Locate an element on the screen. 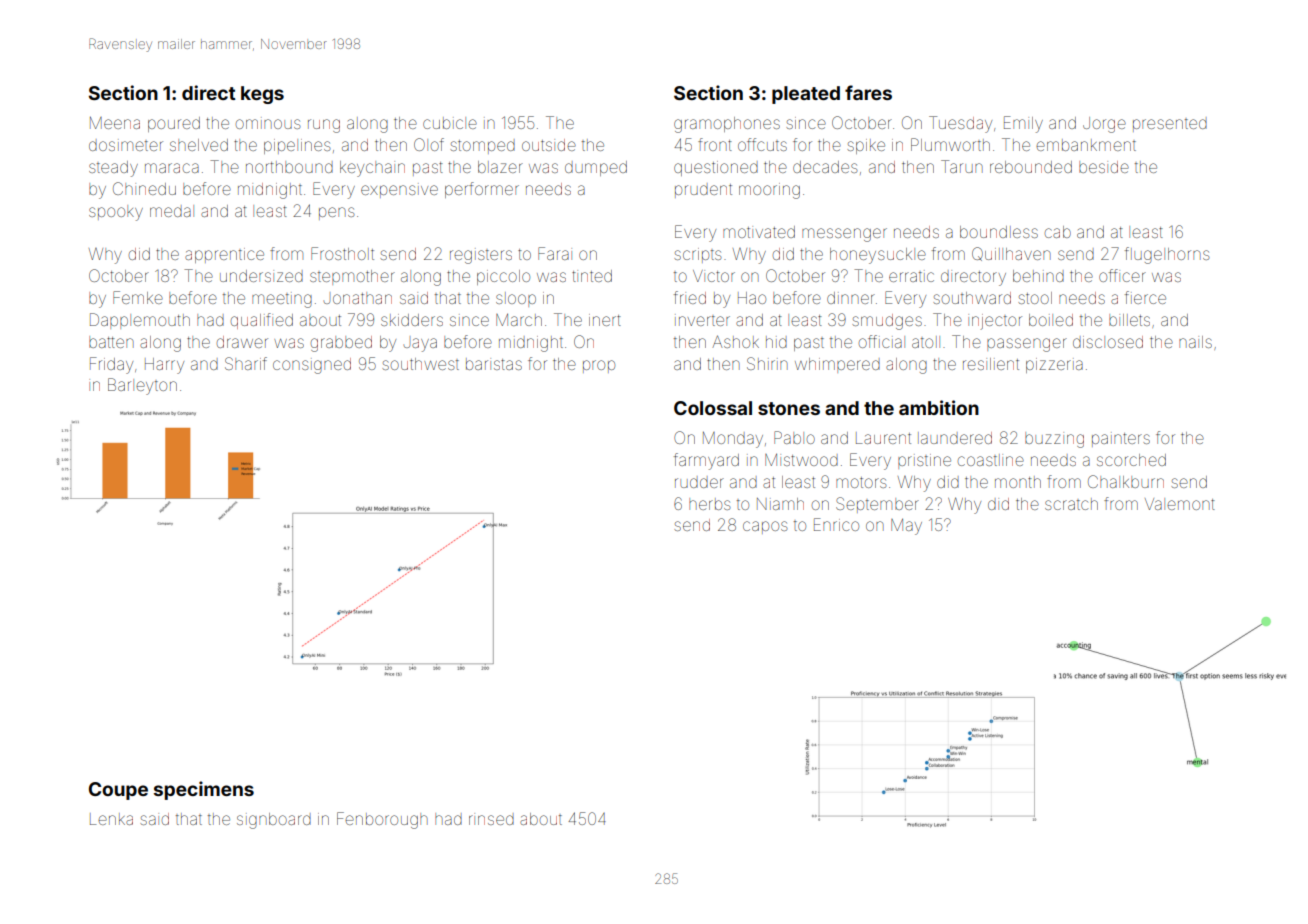 This screenshot has width=1308, height=924. Enrico is located at coordinates (836, 524).
